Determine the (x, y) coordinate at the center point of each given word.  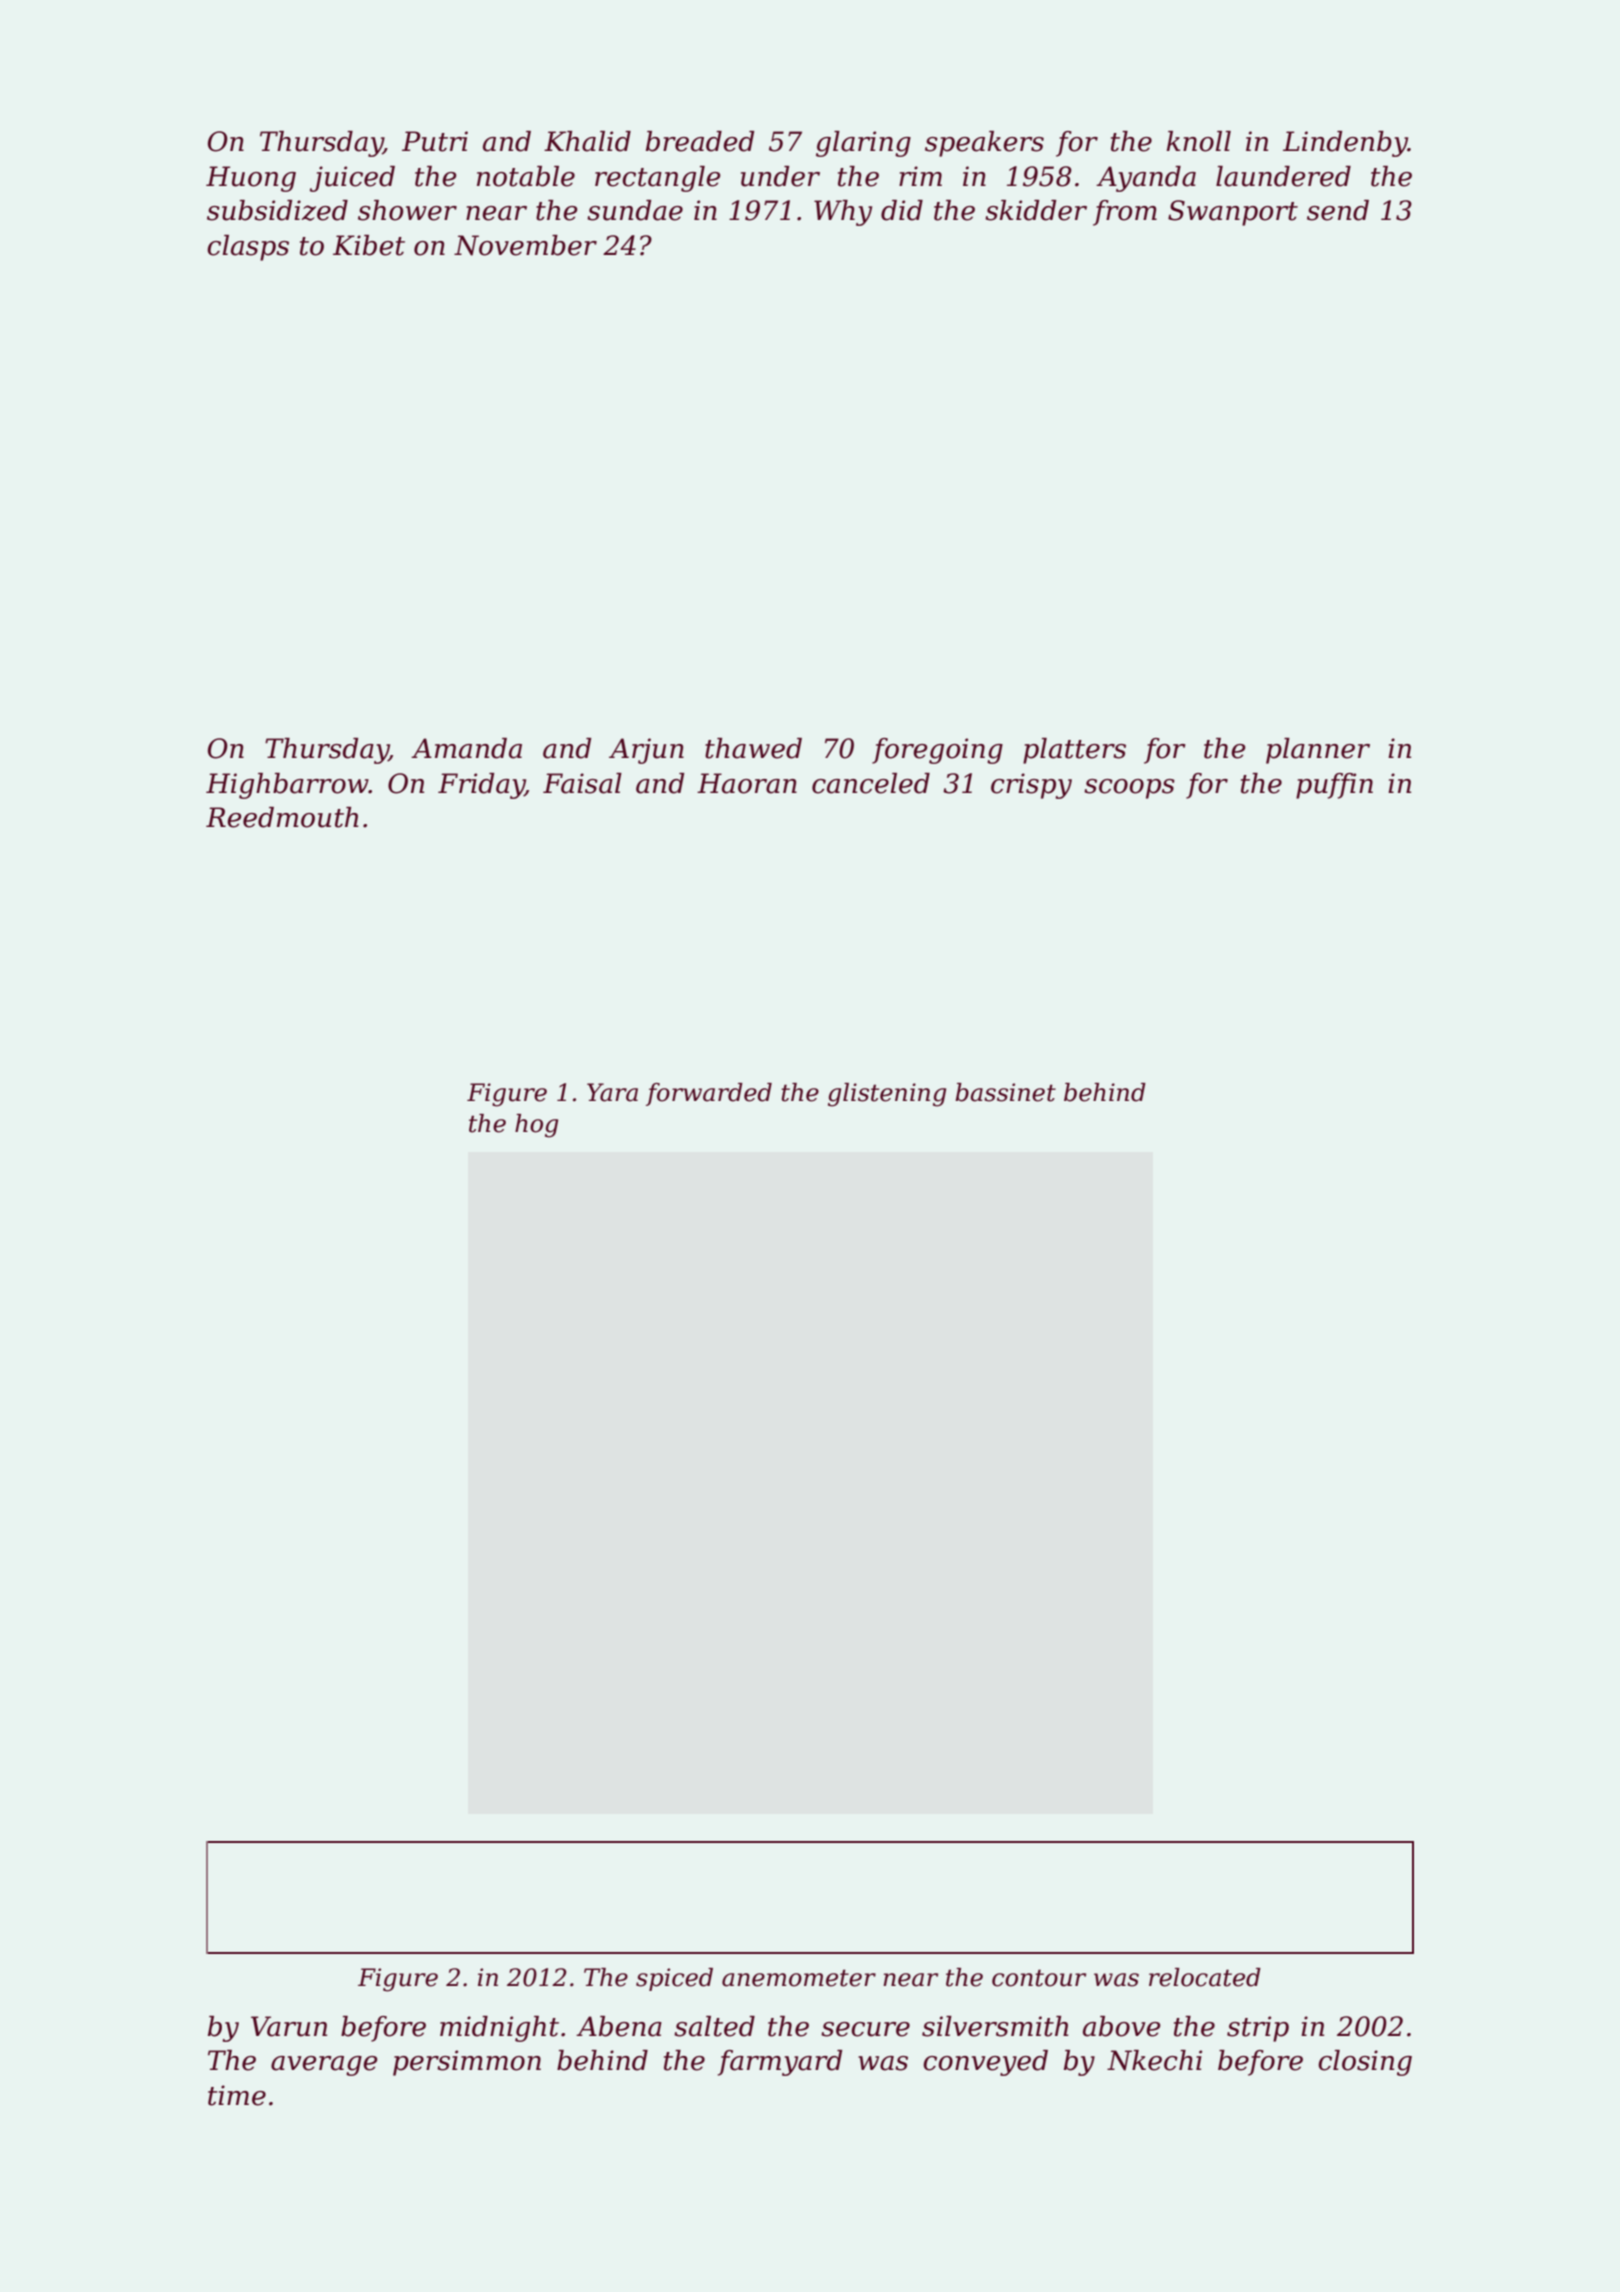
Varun (289, 2026)
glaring (863, 144)
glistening (887, 1095)
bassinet (1005, 1092)
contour (1039, 1978)
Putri (435, 141)
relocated (1205, 1977)
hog (536, 1126)
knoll (1199, 141)
